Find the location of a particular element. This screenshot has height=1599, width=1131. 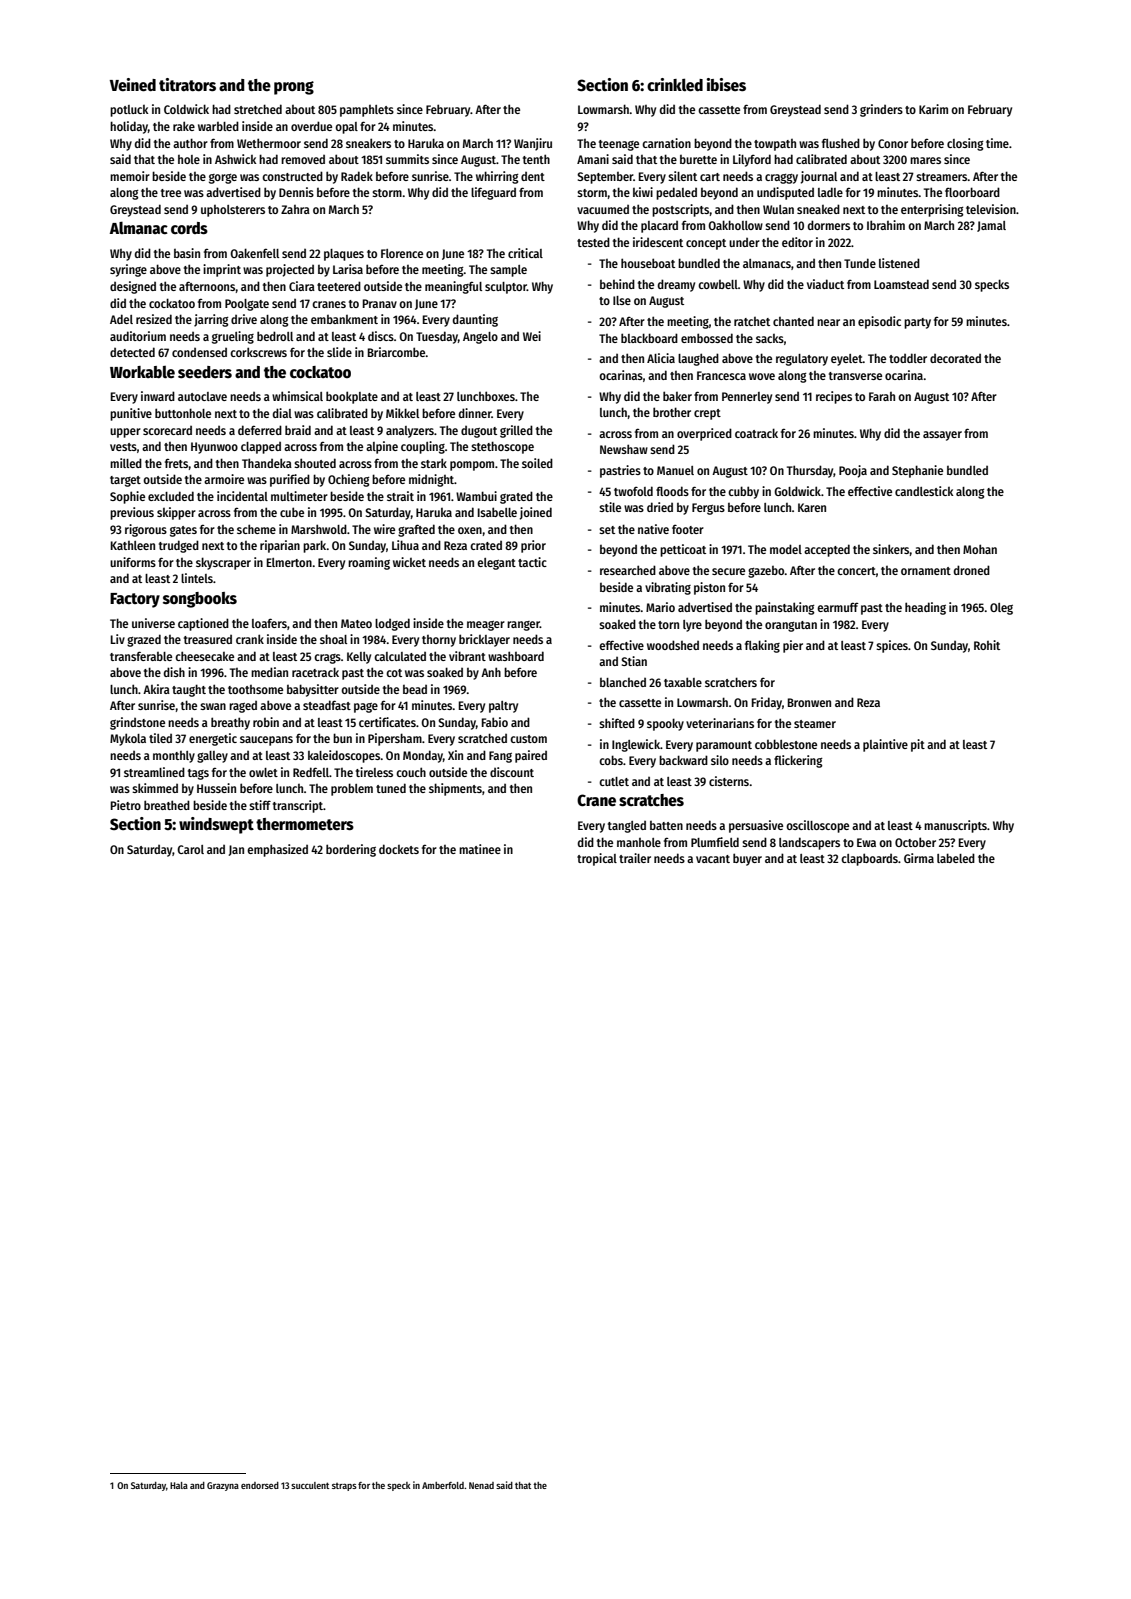

gazebo is located at coordinates (766, 572).
